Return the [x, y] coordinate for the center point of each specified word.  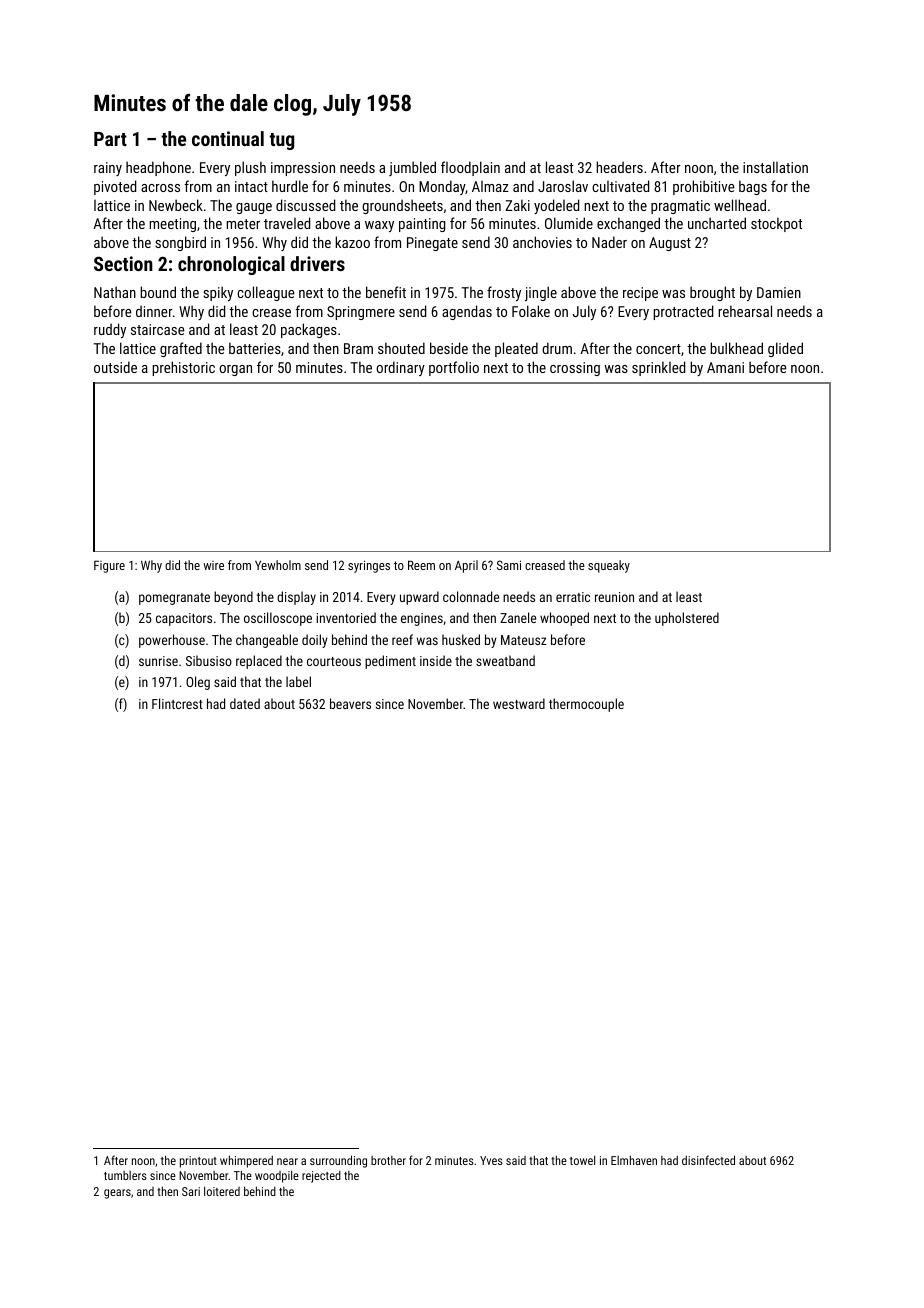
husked [461, 639]
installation [775, 167]
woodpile [277, 1176]
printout [198, 1162]
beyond [233, 598]
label [298, 681]
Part [110, 139]
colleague [265, 293]
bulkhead [736, 348]
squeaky [609, 566]
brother [388, 1160]
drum [557, 348]
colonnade [471, 596]
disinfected [708, 1160]
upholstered [687, 619]
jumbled [412, 168]
